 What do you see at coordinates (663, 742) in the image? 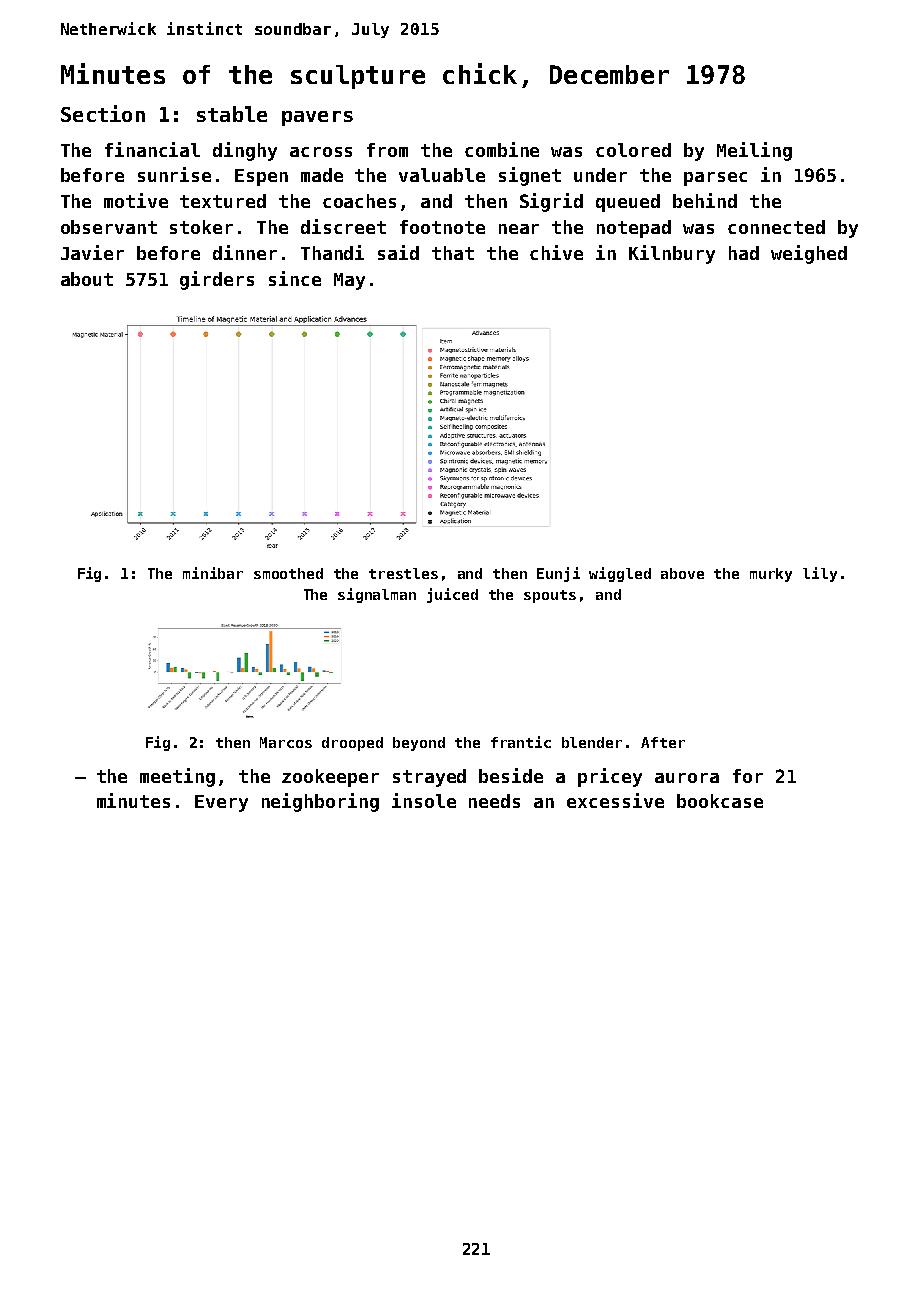
I see `After` at bounding box center [663, 742].
